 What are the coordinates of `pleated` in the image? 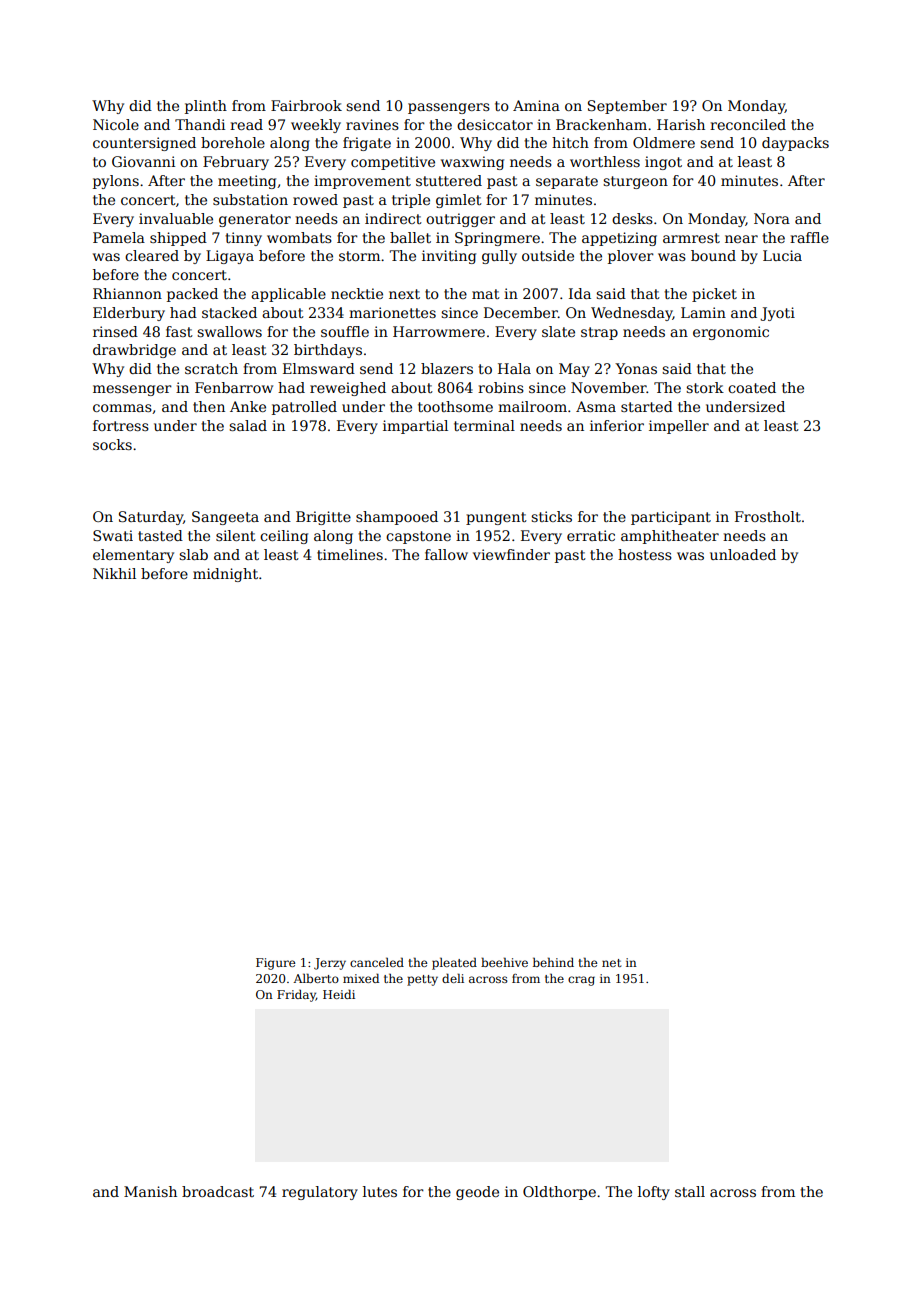 It's located at (454, 963).
